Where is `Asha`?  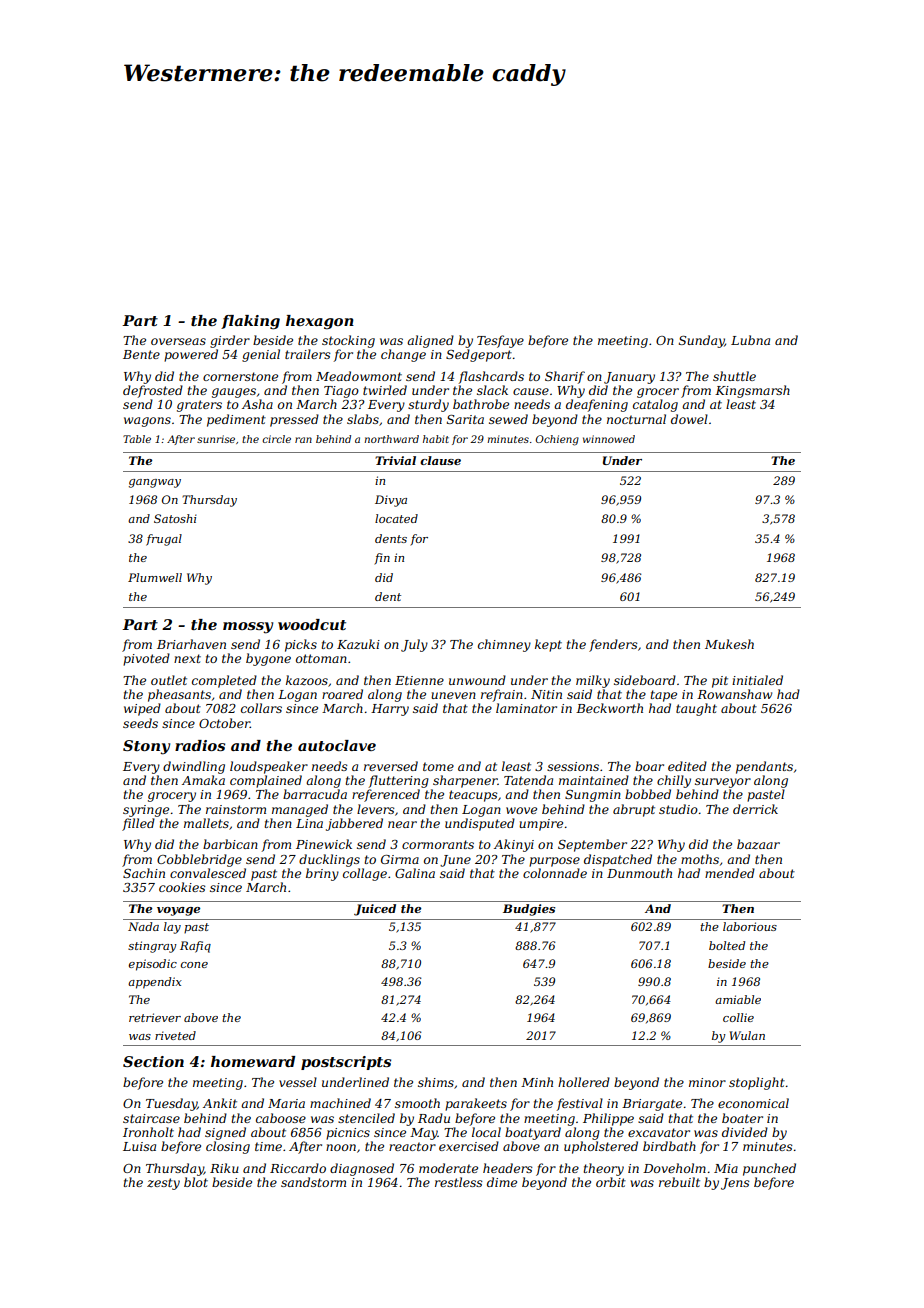 Asha is located at coordinates (257, 404).
